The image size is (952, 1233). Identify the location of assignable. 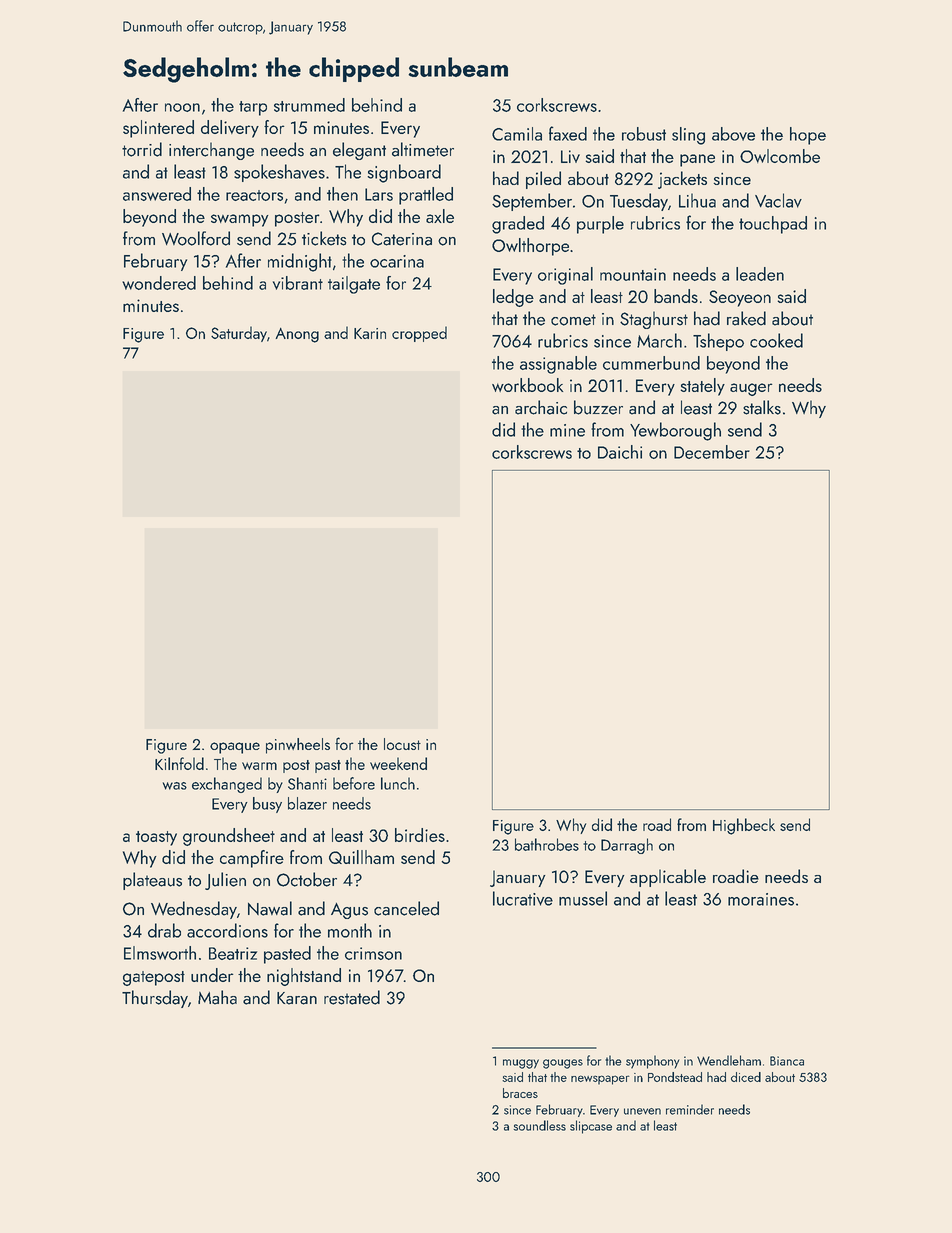
(558, 365).
